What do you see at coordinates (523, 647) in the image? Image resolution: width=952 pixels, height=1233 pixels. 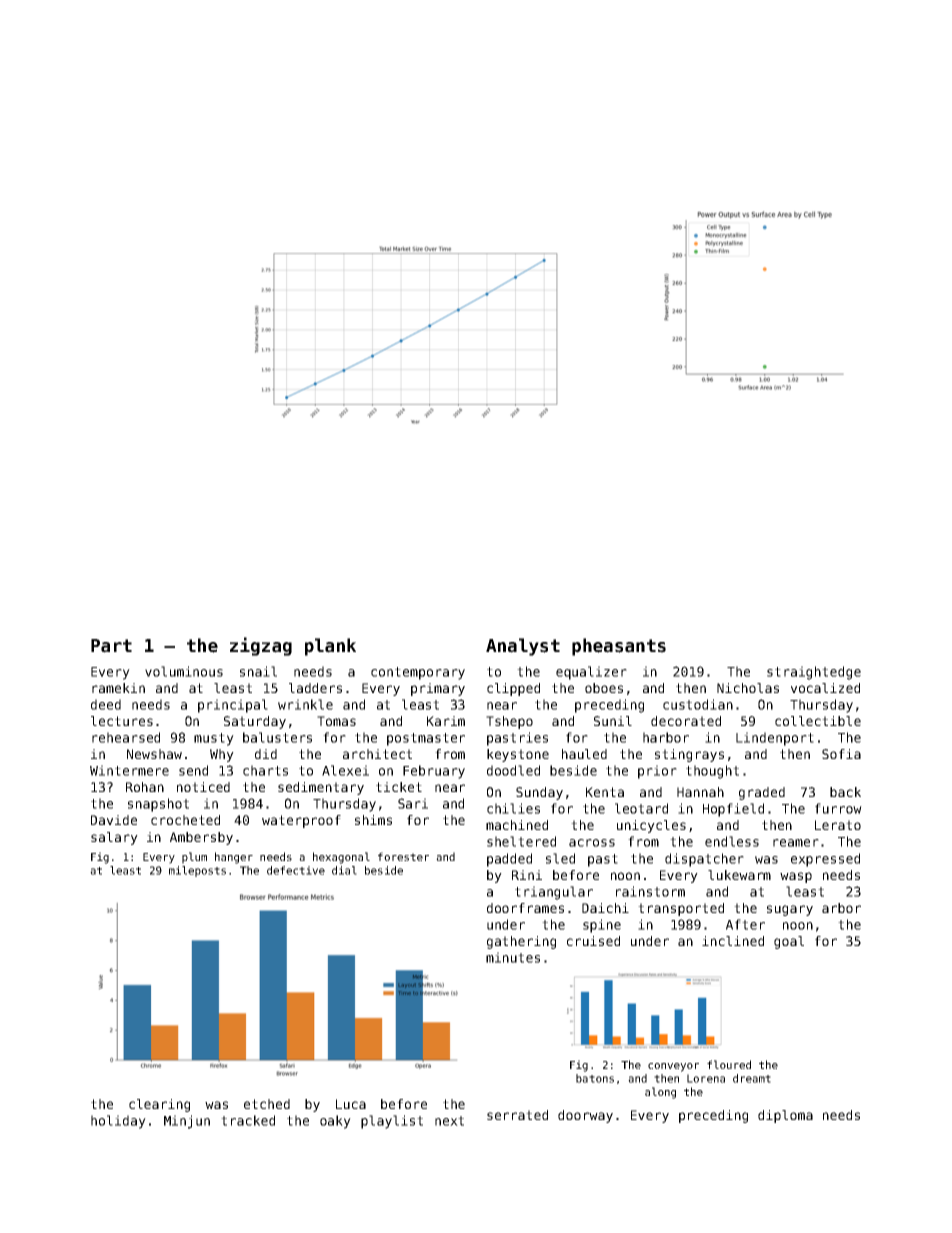 I see `Analyst` at bounding box center [523, 647].
